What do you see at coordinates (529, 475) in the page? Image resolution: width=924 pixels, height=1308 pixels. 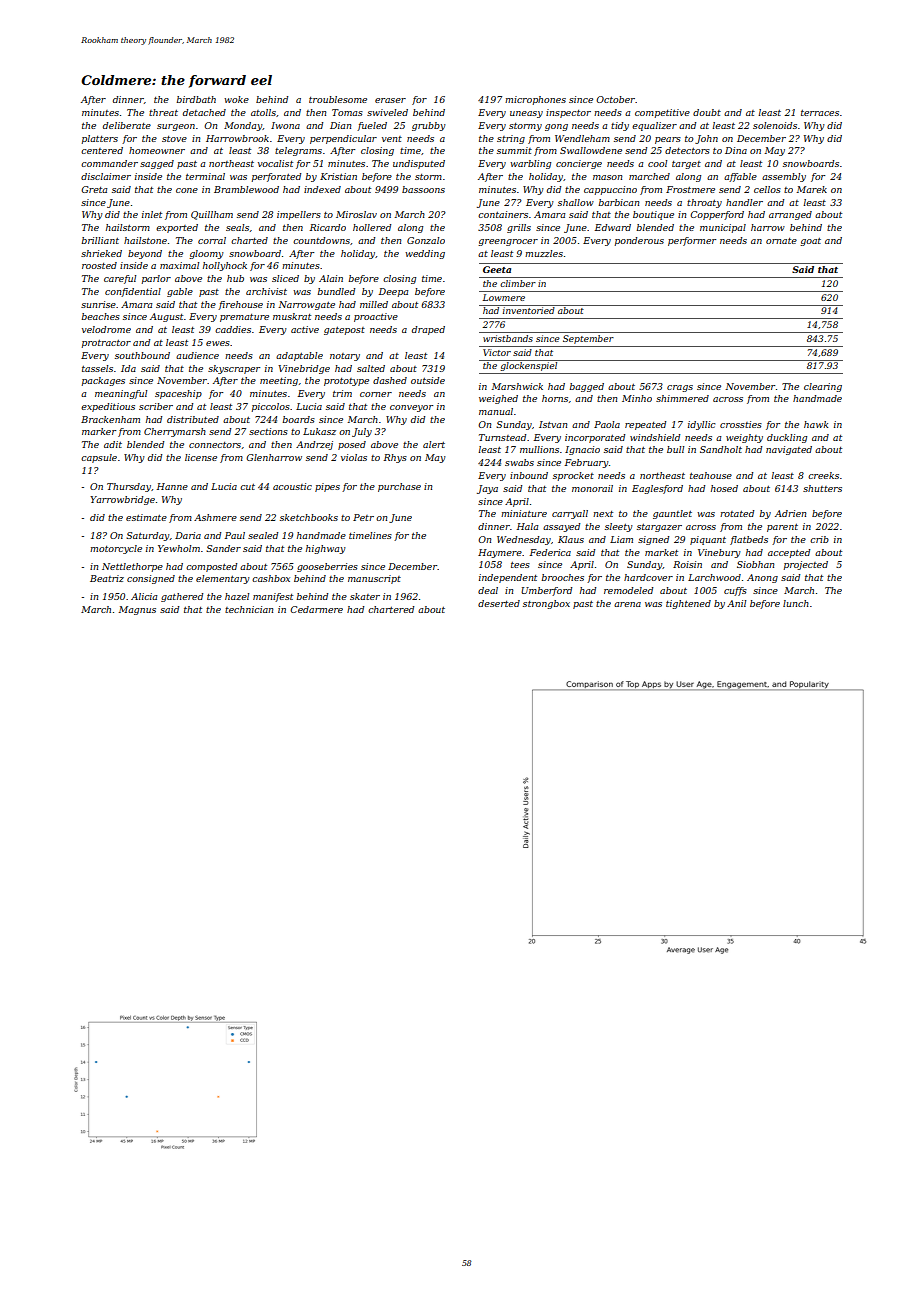 I see `inbound` at bounding box center [529, 475].
